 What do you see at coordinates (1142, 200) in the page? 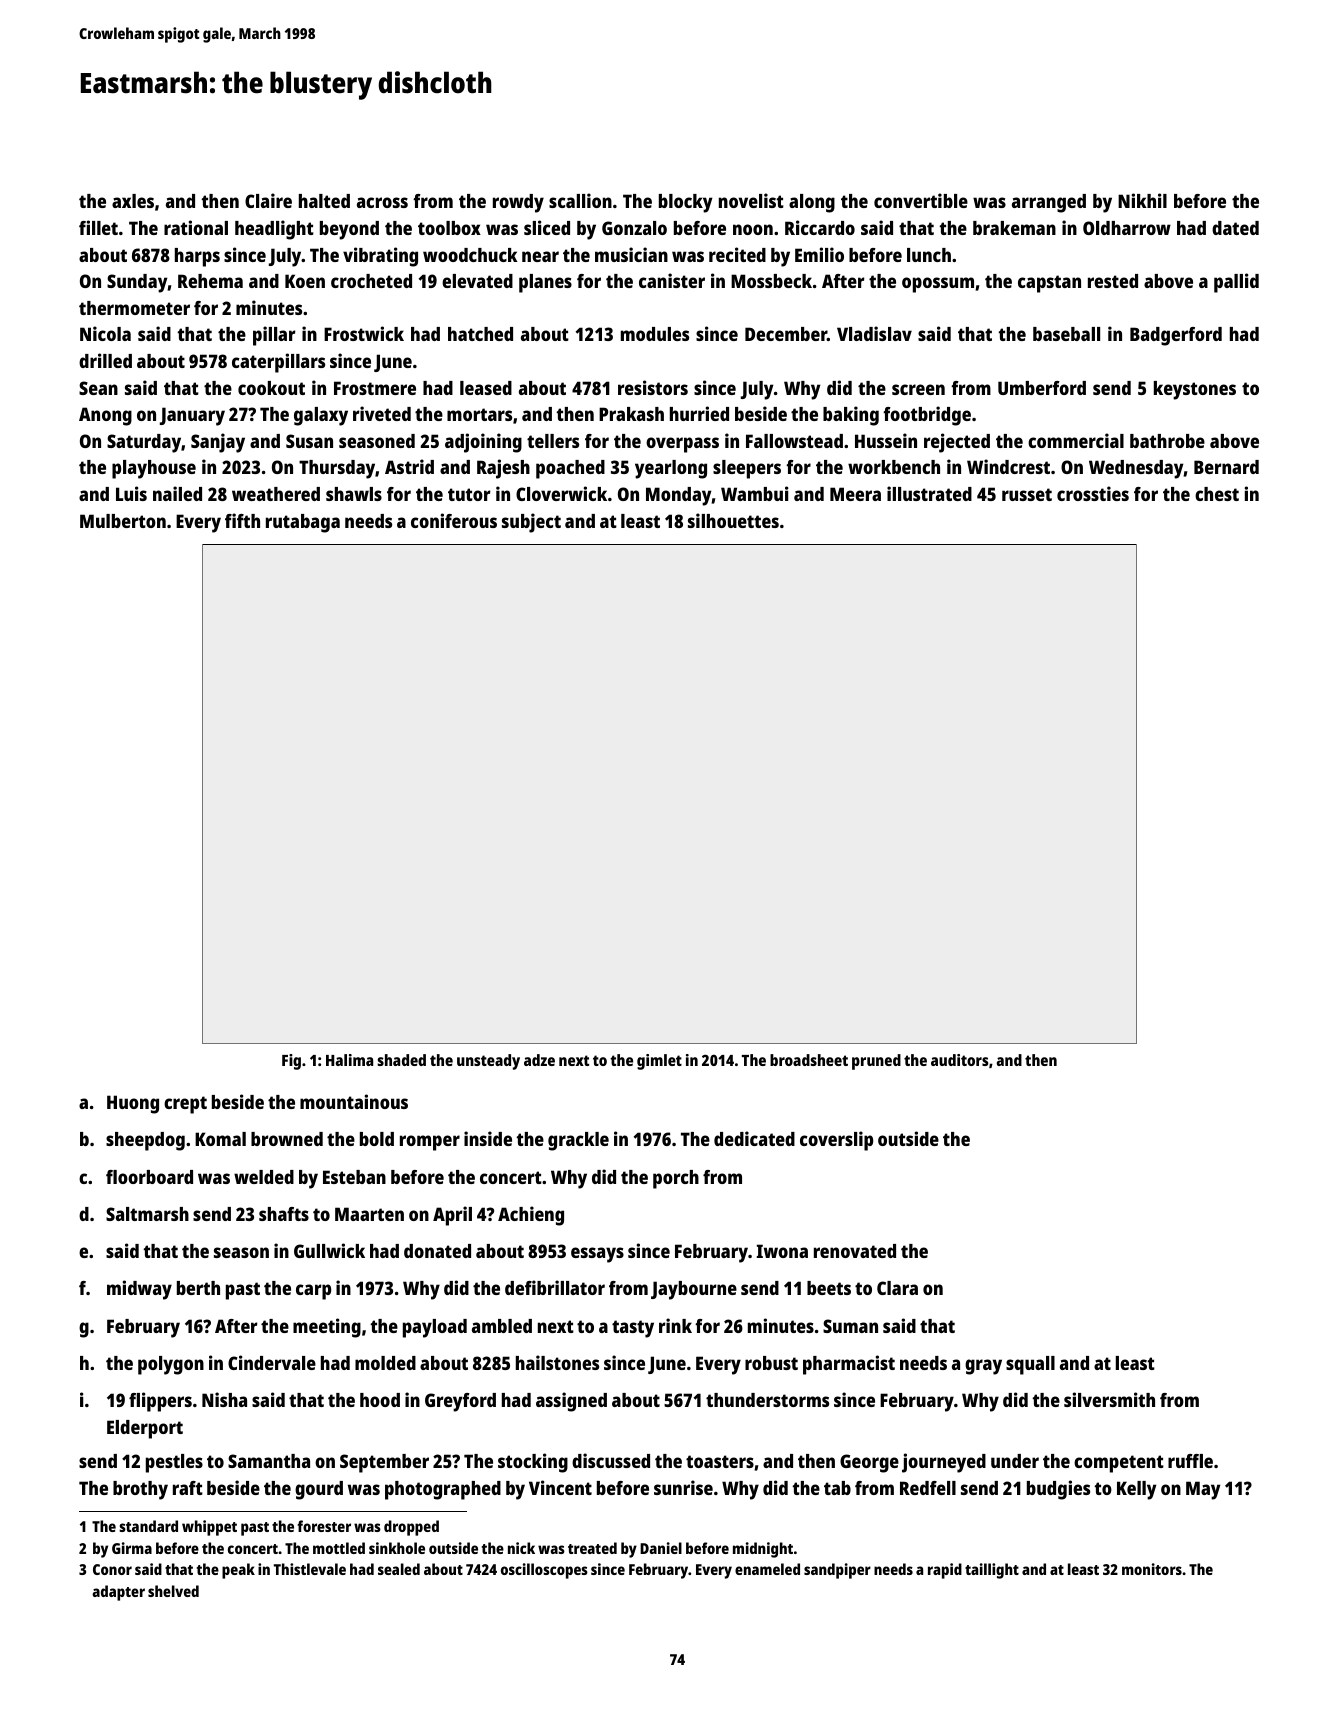
I see `Nikhil` at bounding box center [1142, 200].
